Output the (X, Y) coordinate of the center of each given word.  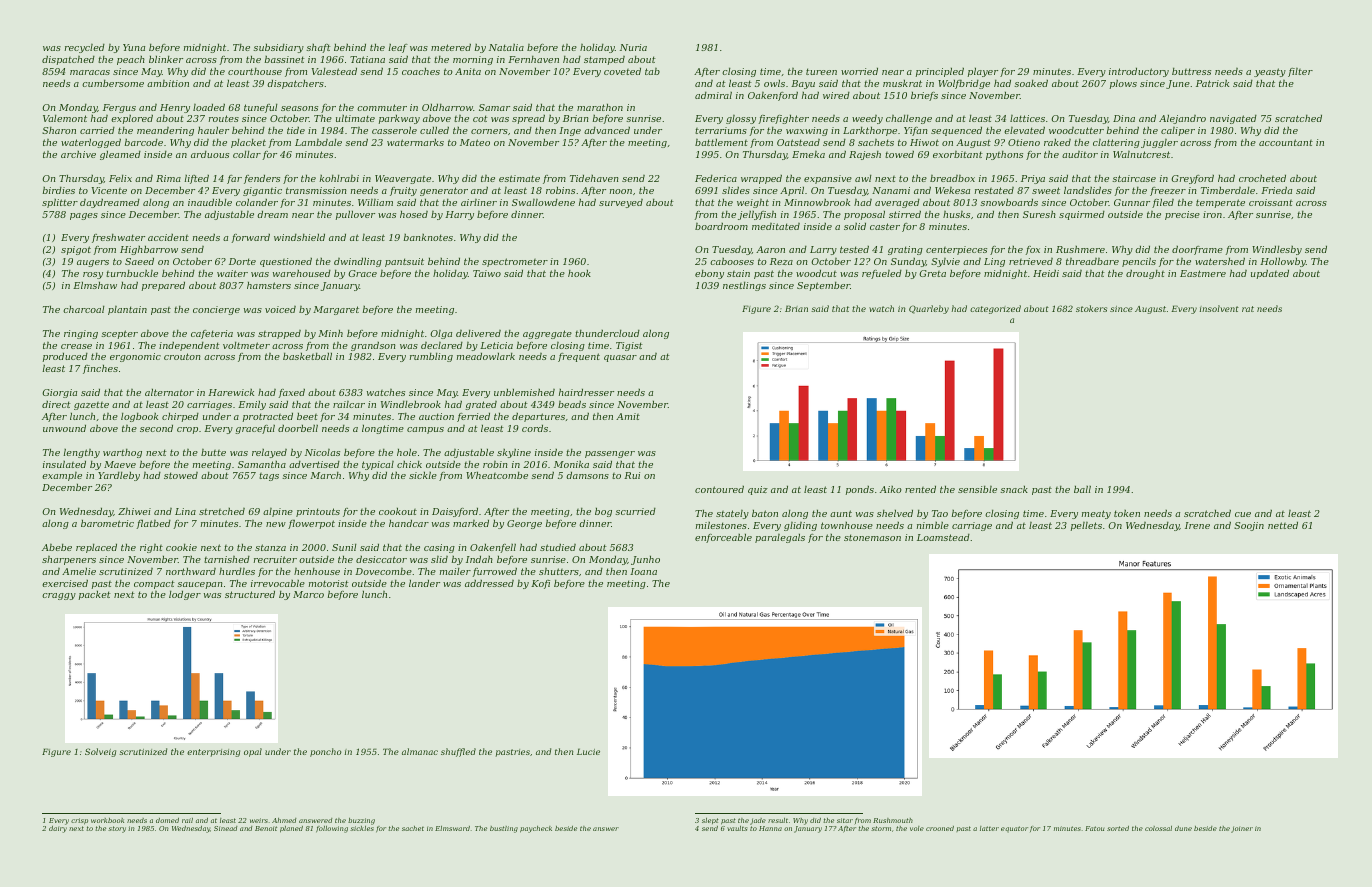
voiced (280, 309)
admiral (713, 95)
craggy (59, 596)
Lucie (588, 751)
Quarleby (929, 309)
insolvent (1219, 308)
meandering (165, 131)
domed (167, 820)
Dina (1124, 118)
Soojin (1249, 526)
